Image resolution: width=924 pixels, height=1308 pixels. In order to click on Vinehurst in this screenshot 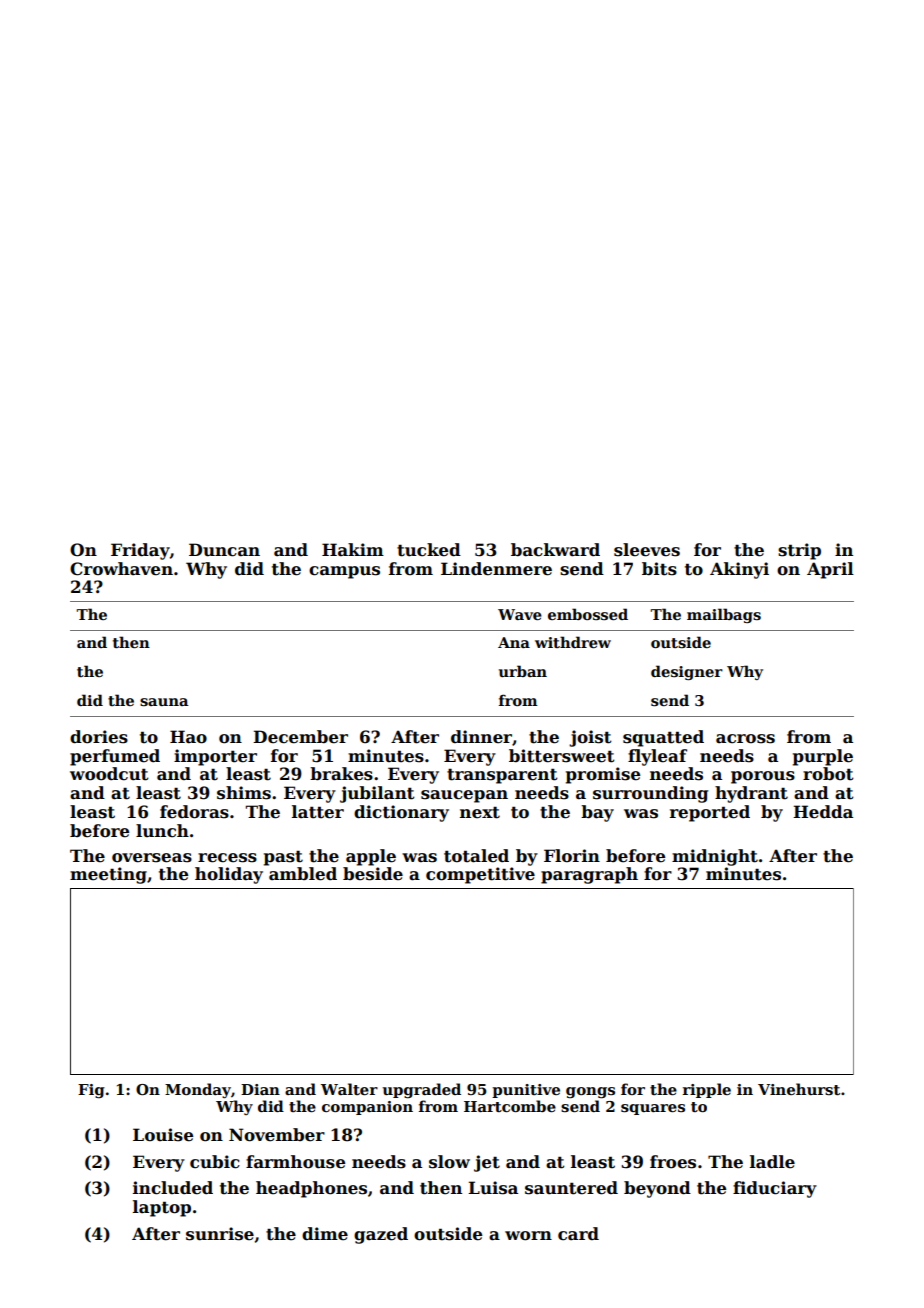, I will do `click(799, 1089)`.
